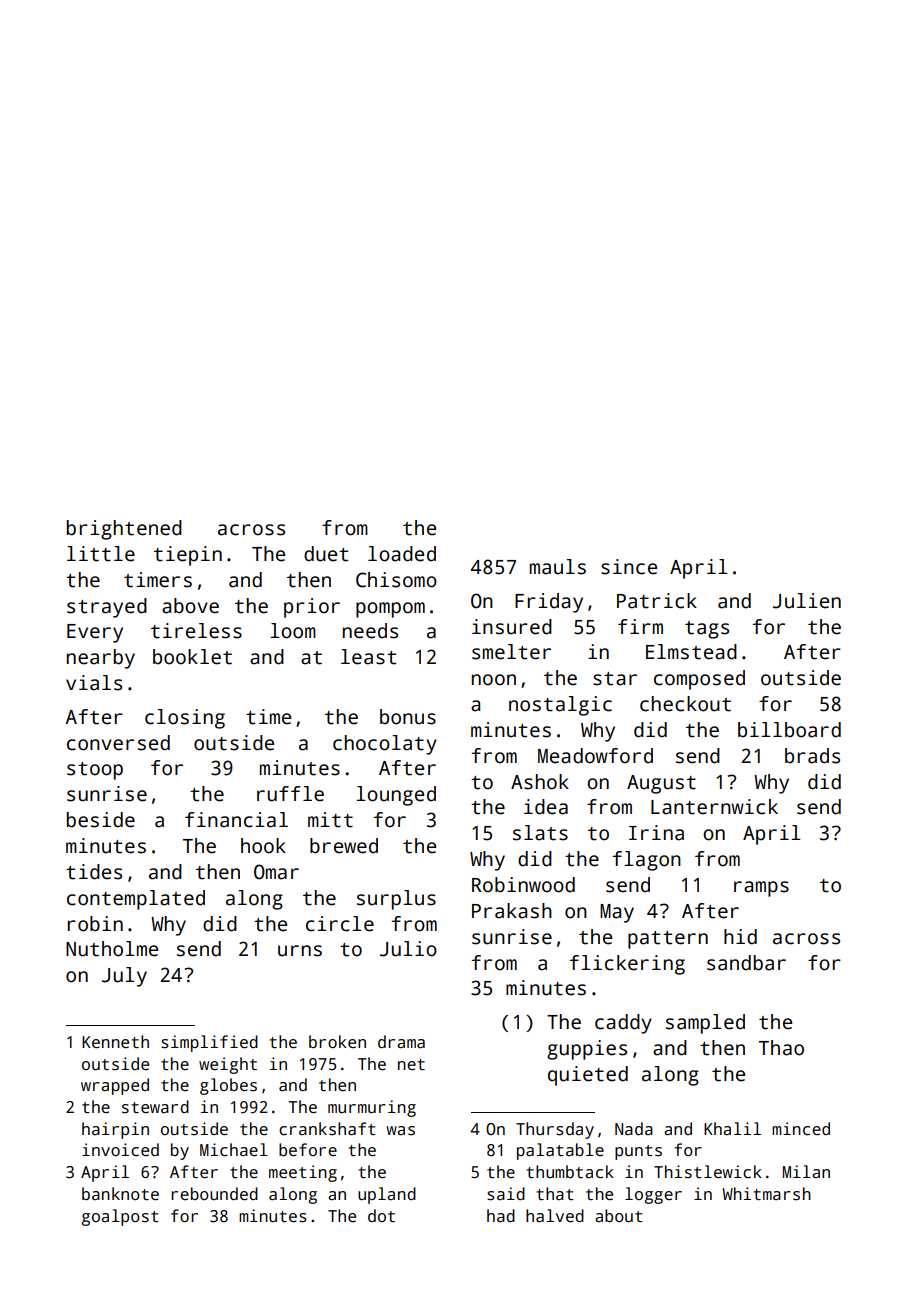  Describe the element at coordinates (623, 1024) in the image. I see `caddy` at that location.
